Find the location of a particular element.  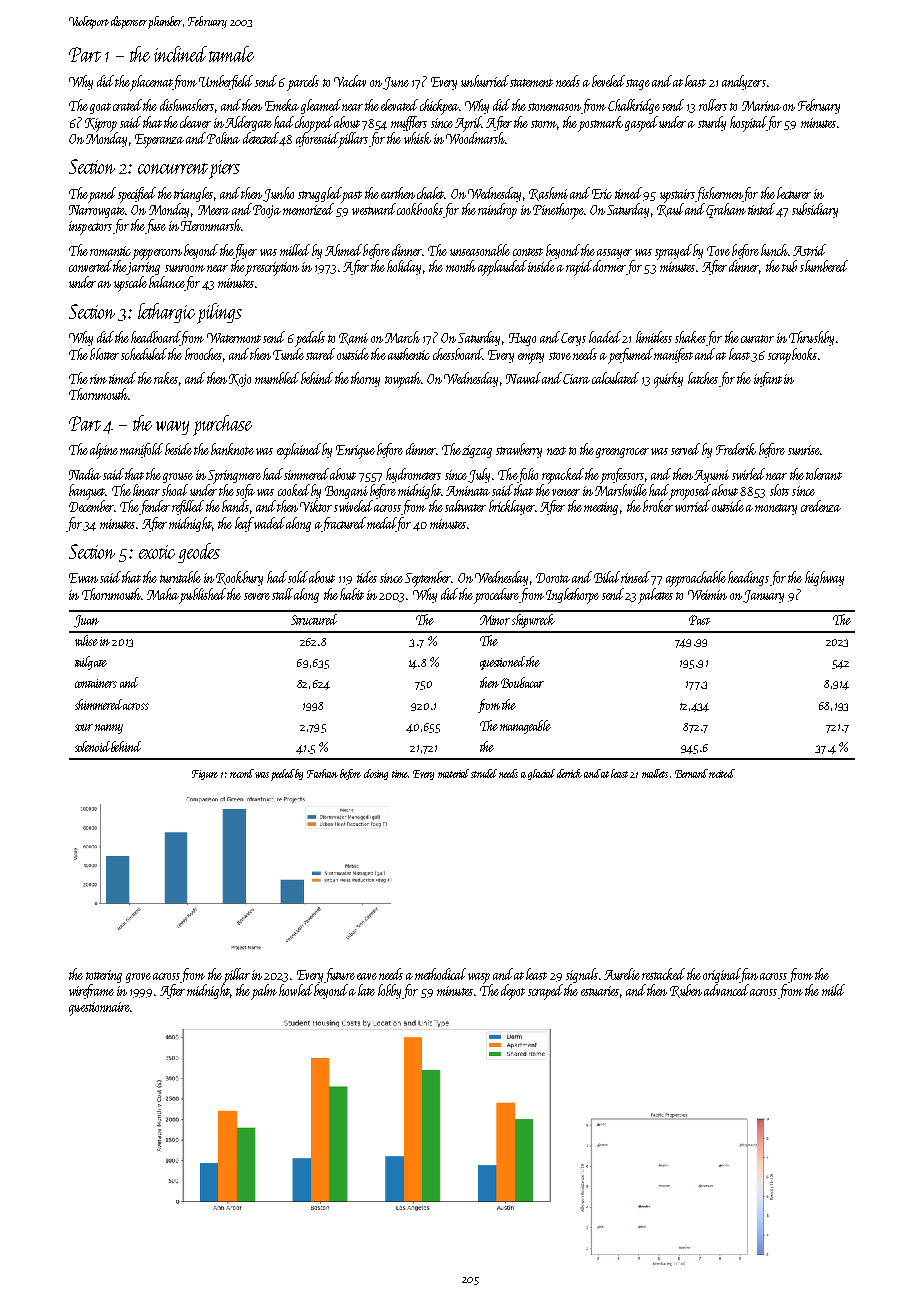

alpine is located at coordinates (104, 451).
